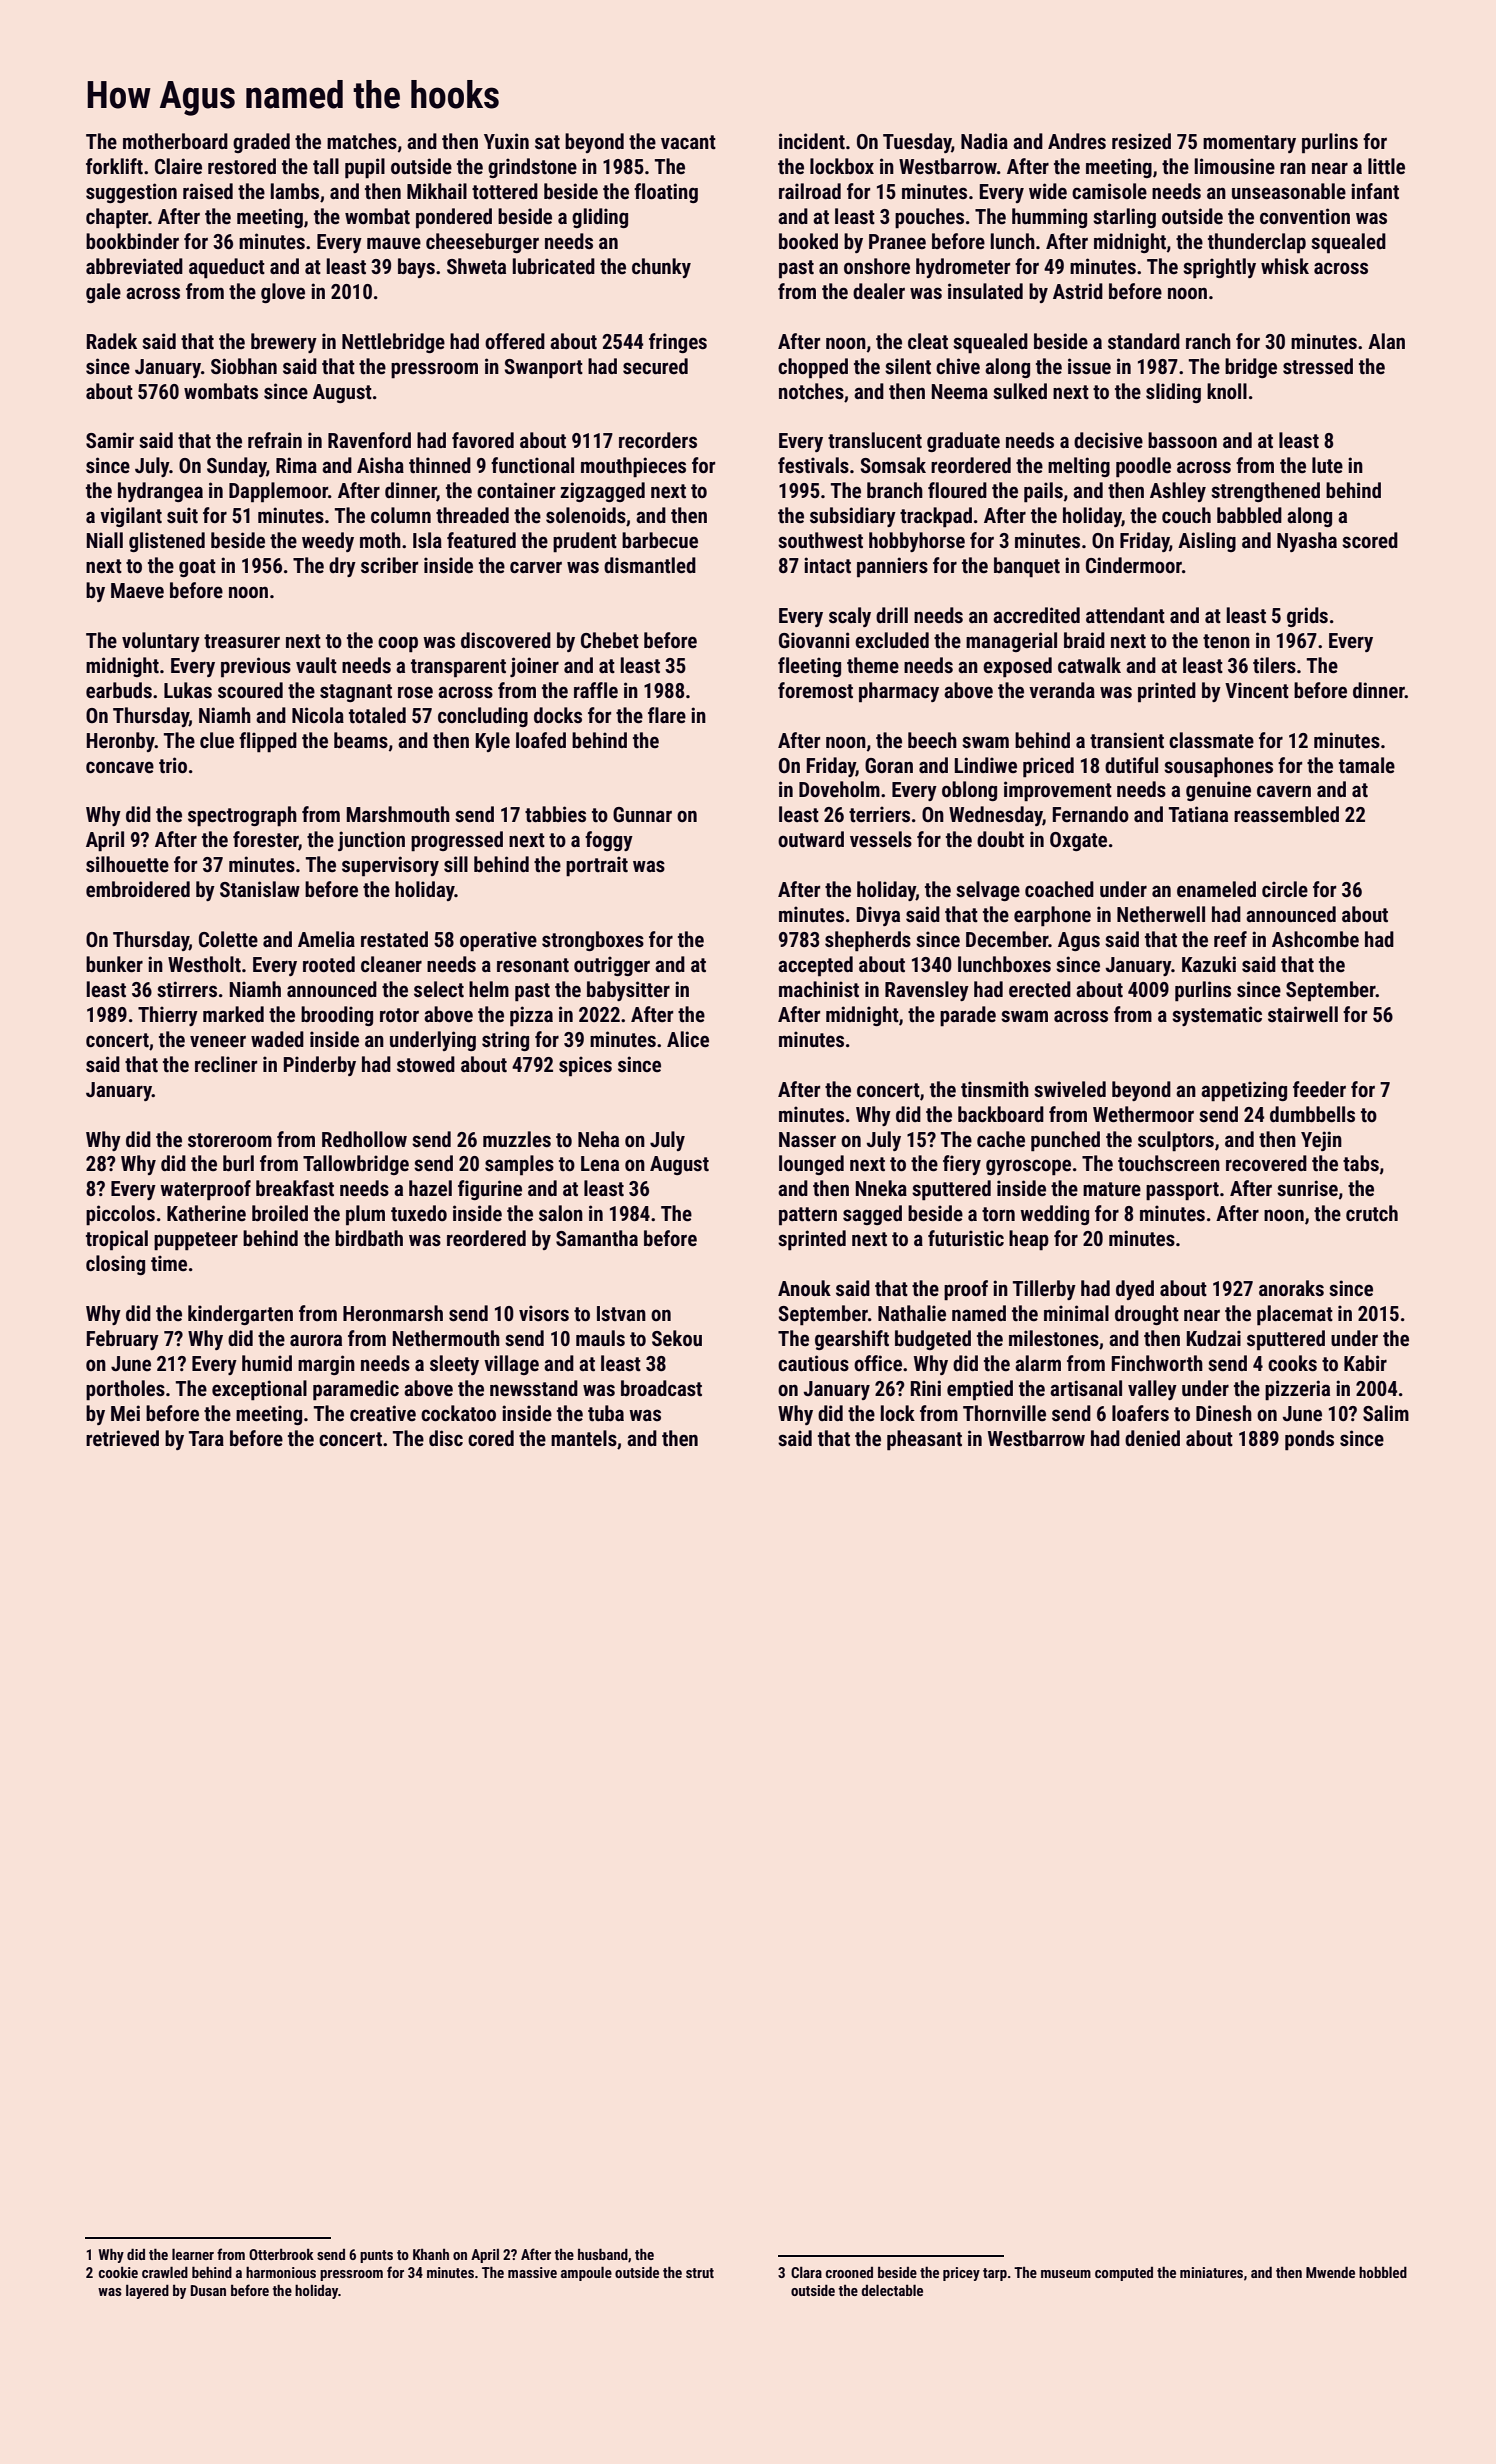  I want to click on humming, so click(1049, 218).
